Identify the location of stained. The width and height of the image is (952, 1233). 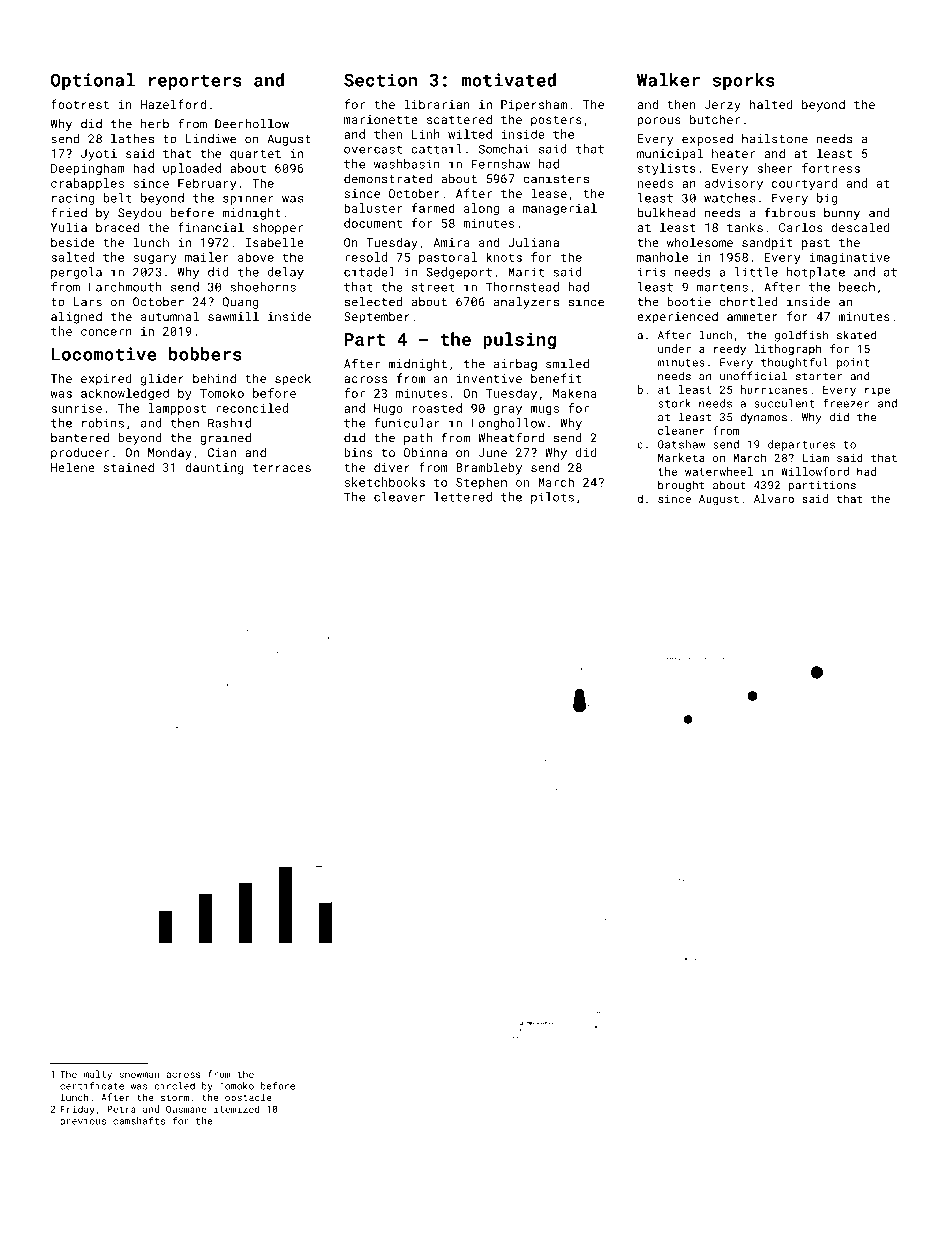
(128, 467).
